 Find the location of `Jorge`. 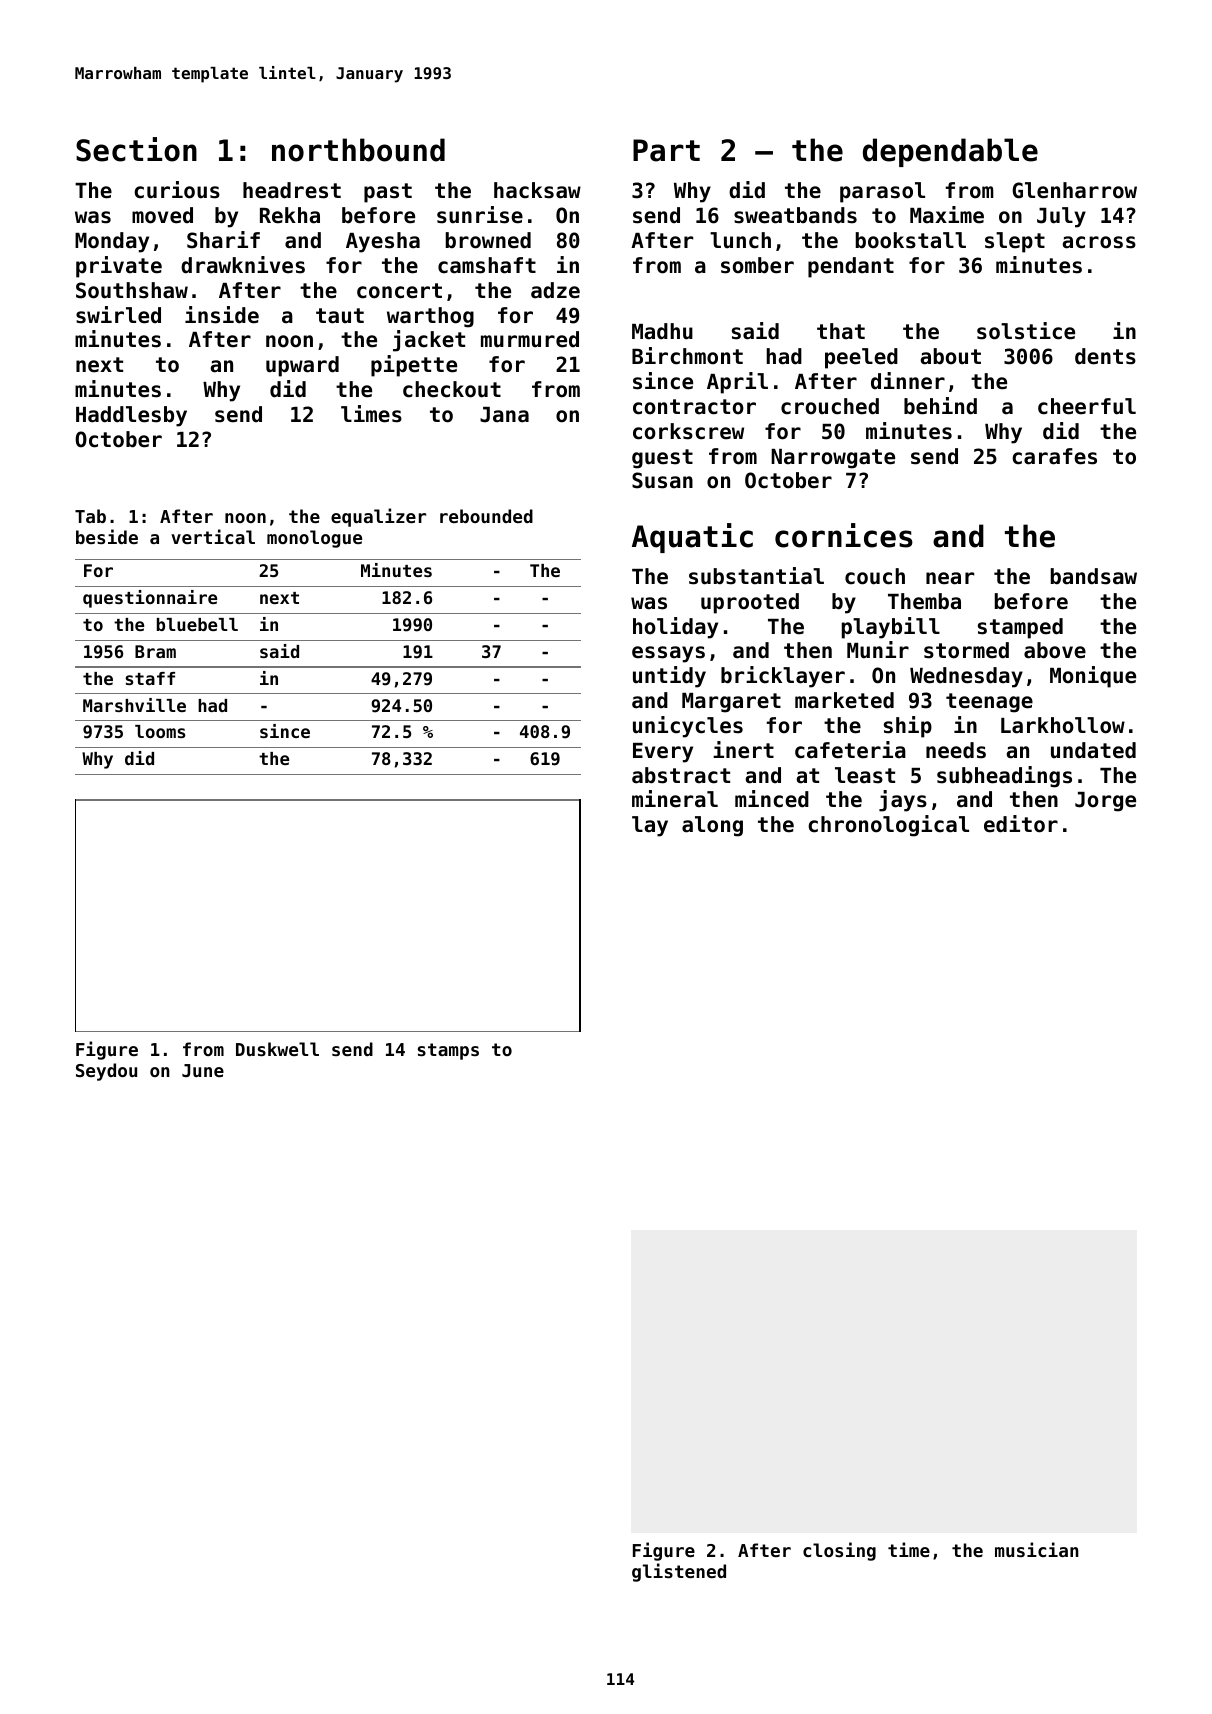

Jorge is located at coordinates (1105, 802).
